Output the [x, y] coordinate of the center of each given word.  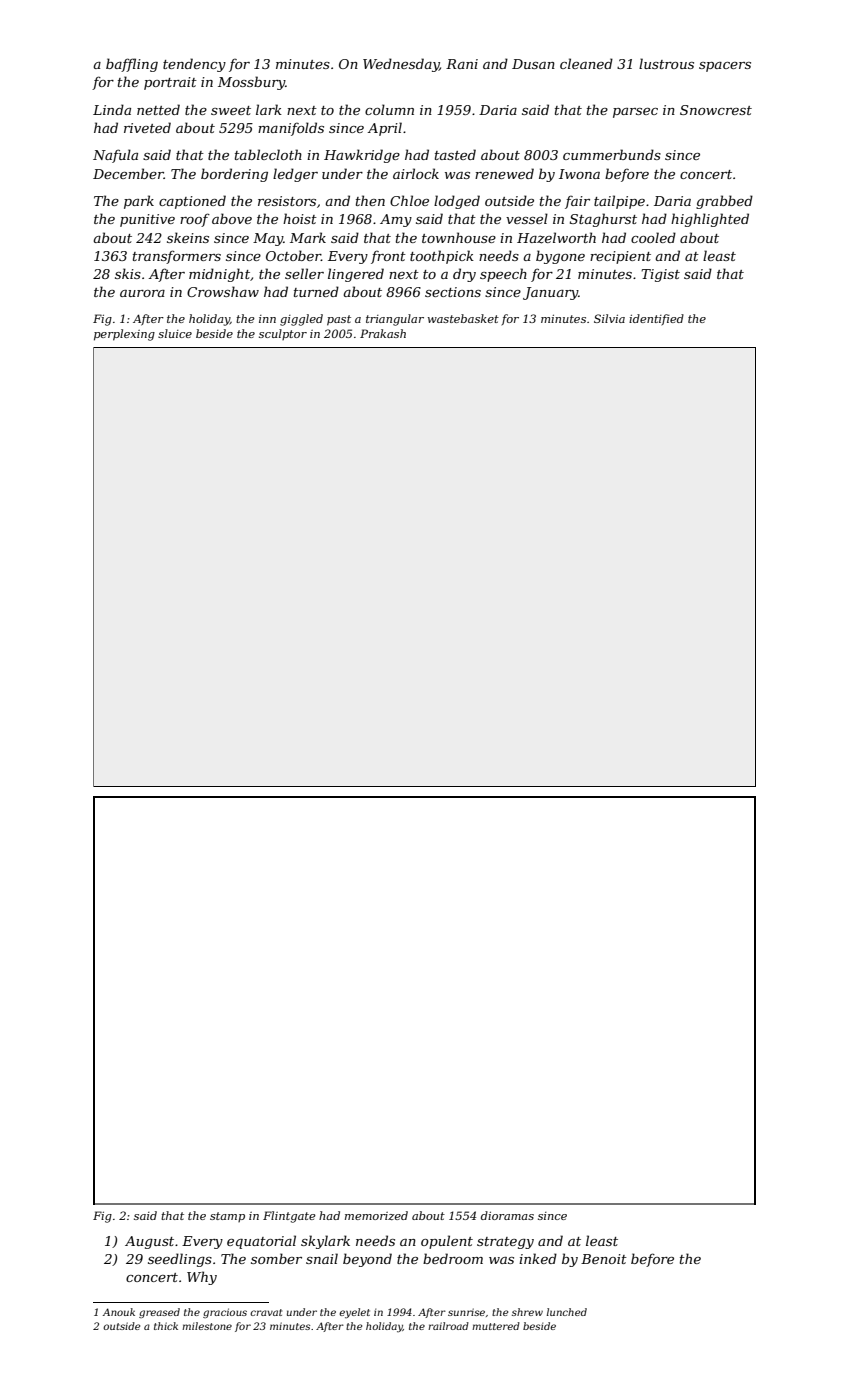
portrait [170, 83]
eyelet [354, 1313]
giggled [301, 320]
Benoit [604, 1259]
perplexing [124, 335]
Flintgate [289, 1217]
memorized [376, 1215]
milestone [207, 1326]
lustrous [666, 63]
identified [656, 319]
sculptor [283, 334]
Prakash [383, 333]
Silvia [609, 318]
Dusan [533, 64]
